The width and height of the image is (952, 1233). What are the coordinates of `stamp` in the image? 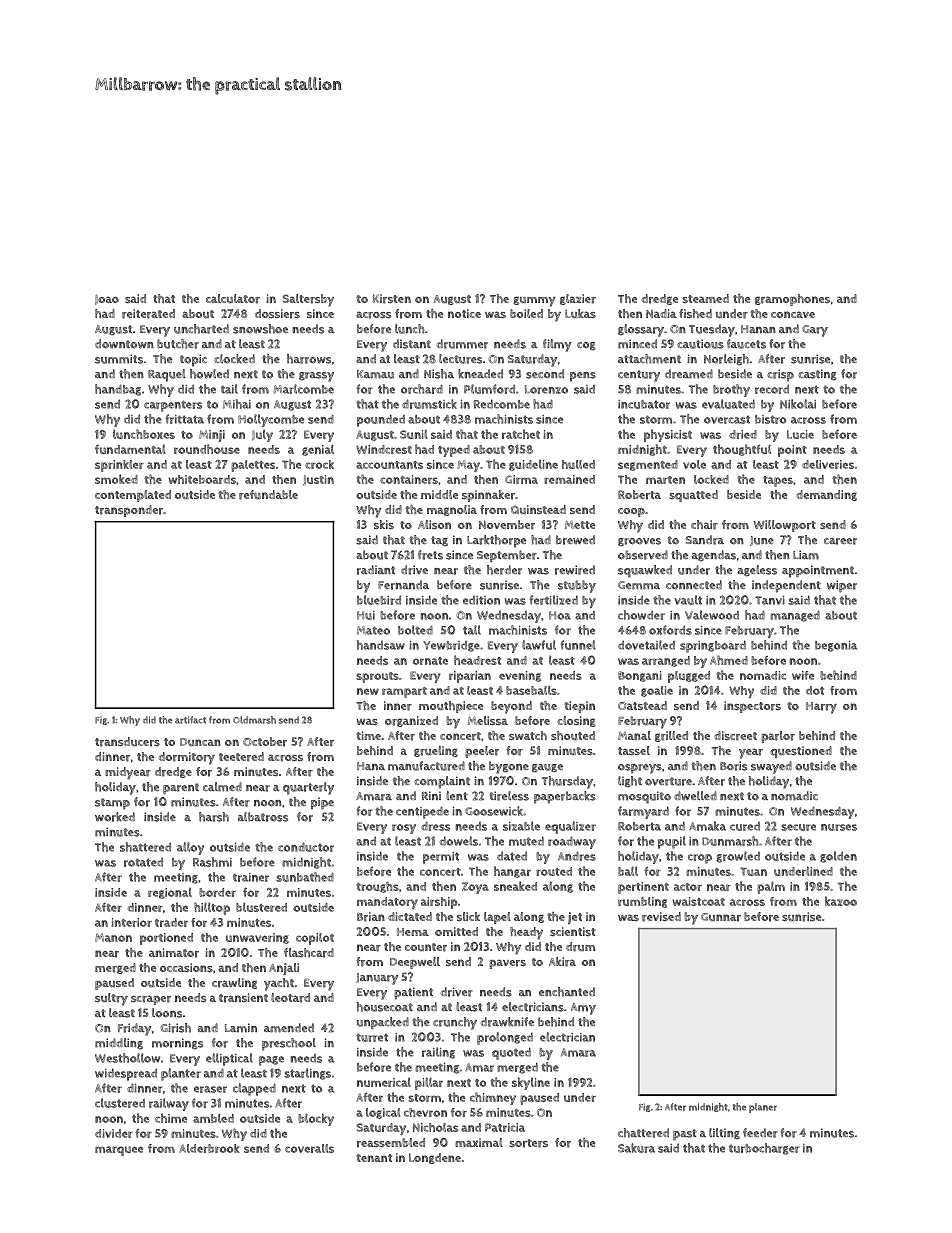 It's located at (112, 804).
